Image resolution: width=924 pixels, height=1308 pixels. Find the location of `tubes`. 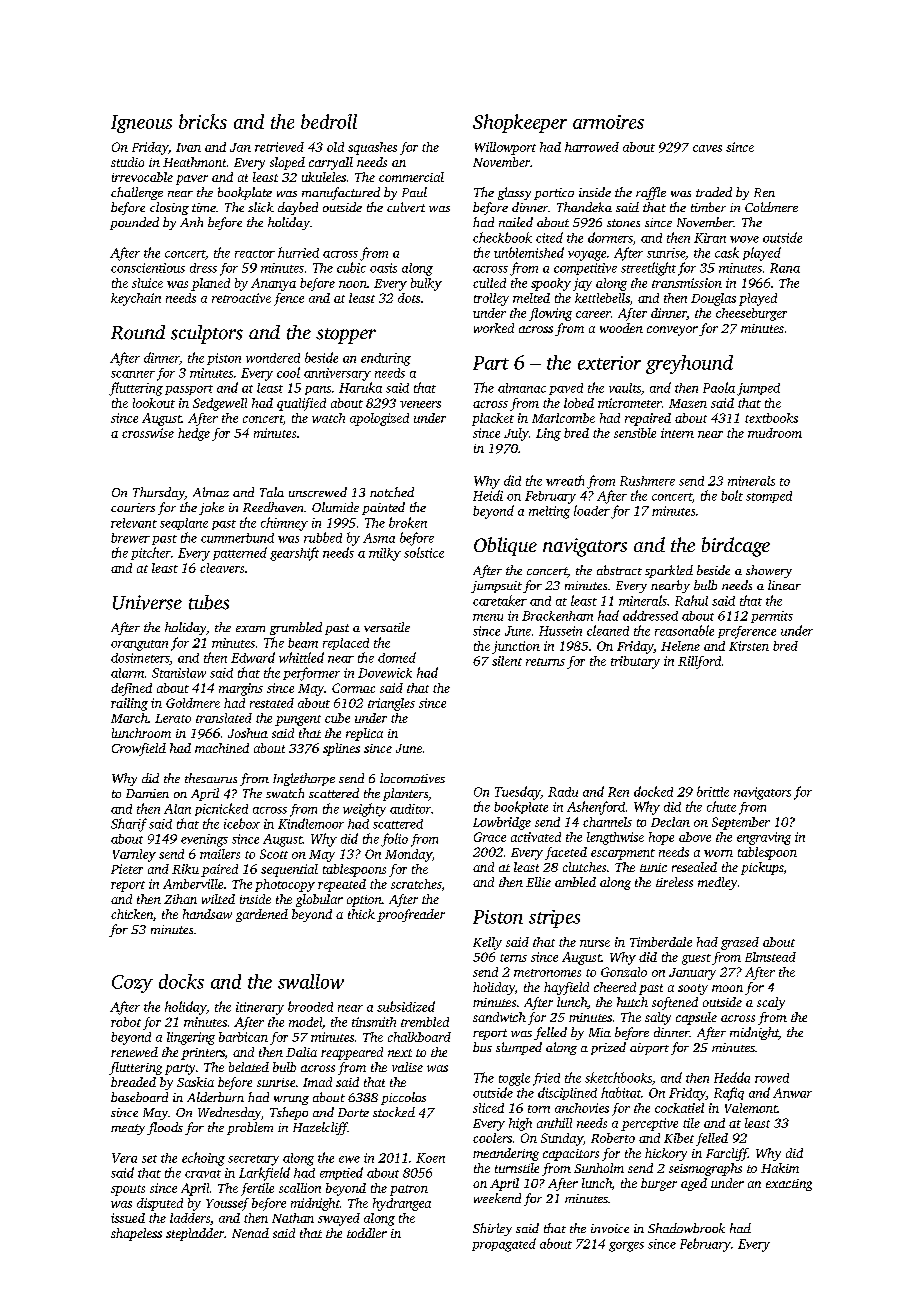

tubes is located at coordinates (209, 602).
